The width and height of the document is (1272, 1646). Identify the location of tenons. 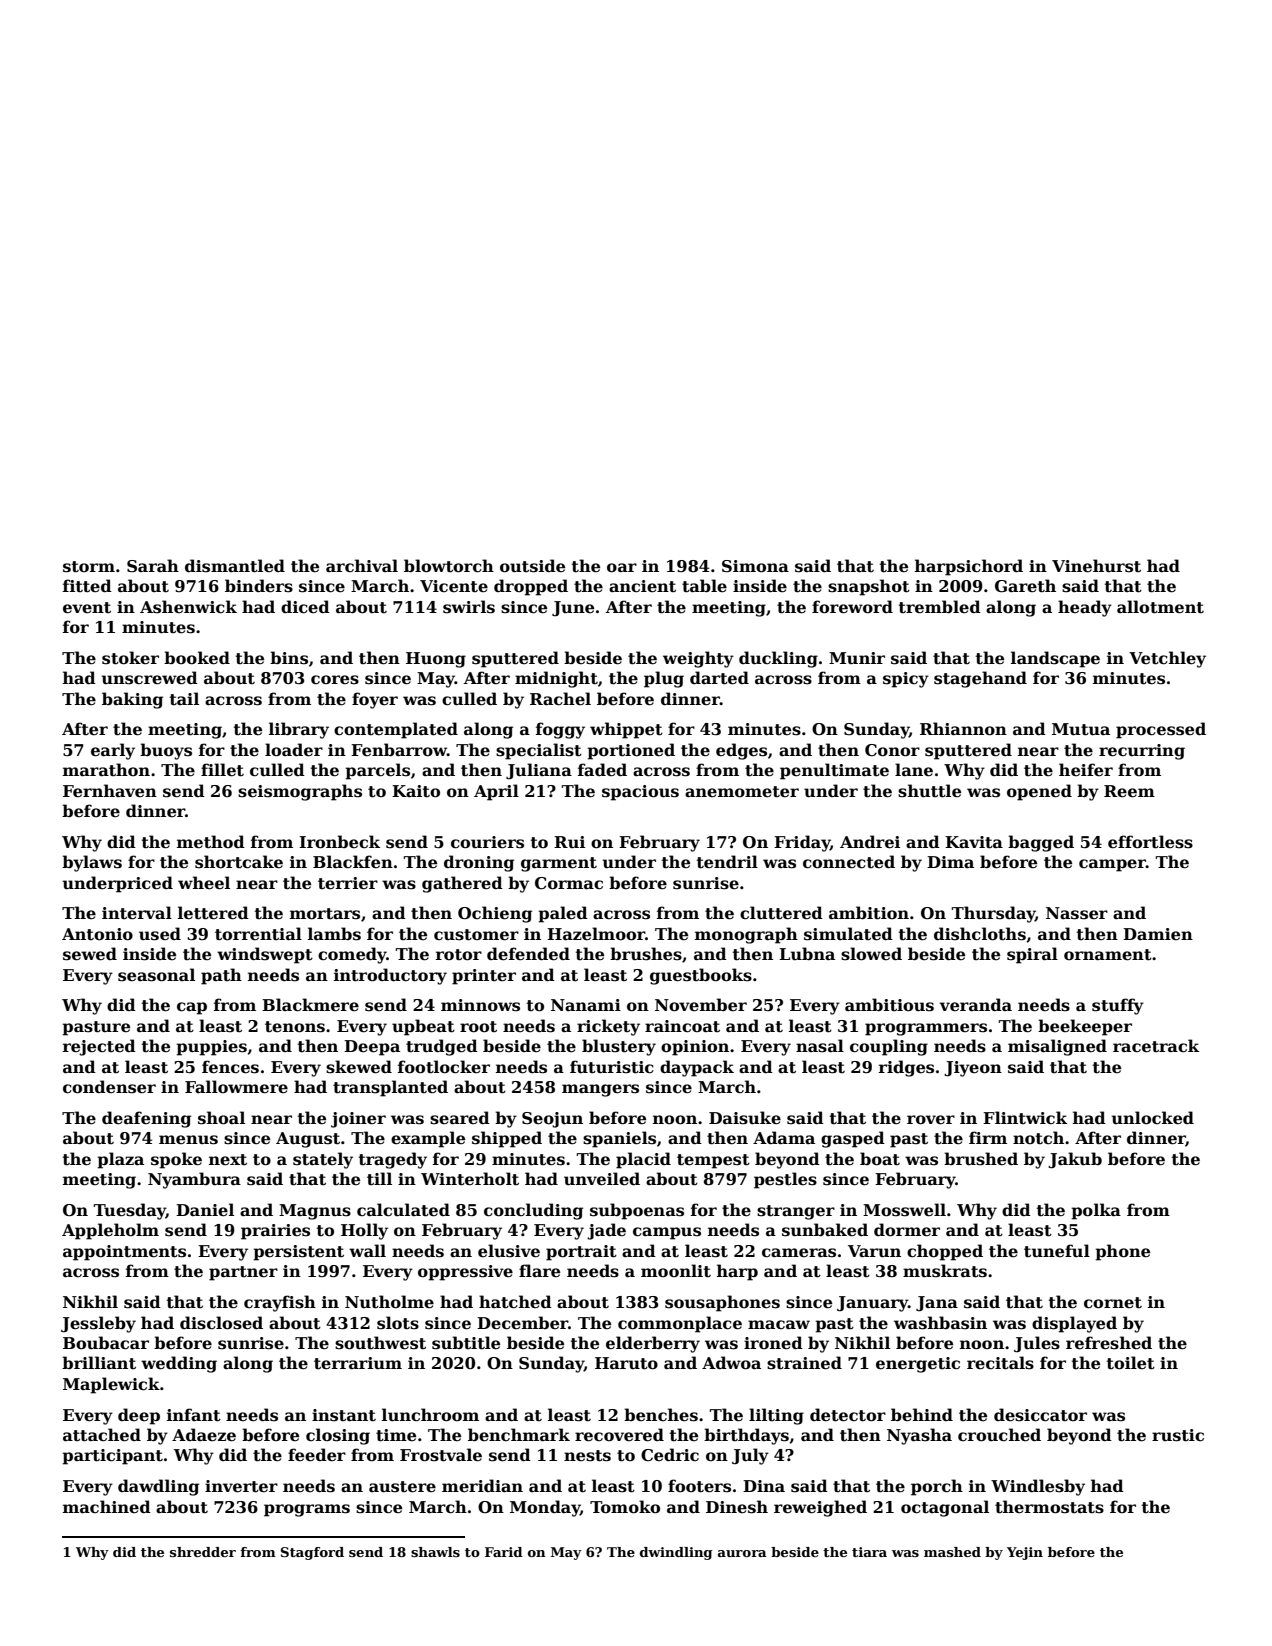
(295, 1027).
